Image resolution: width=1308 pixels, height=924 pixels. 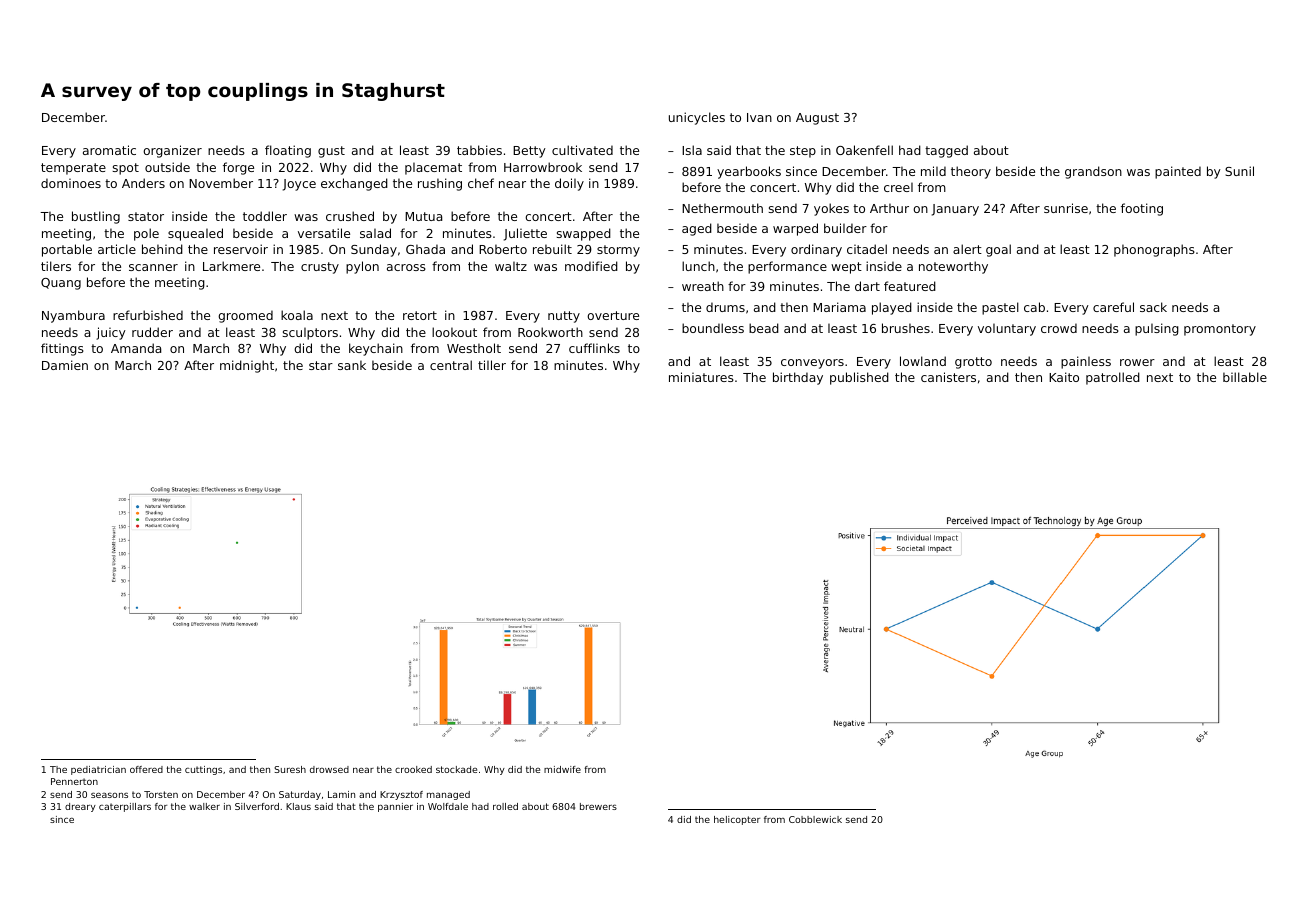 I want to click on Cobblewick, so click(x=815, y=819).
